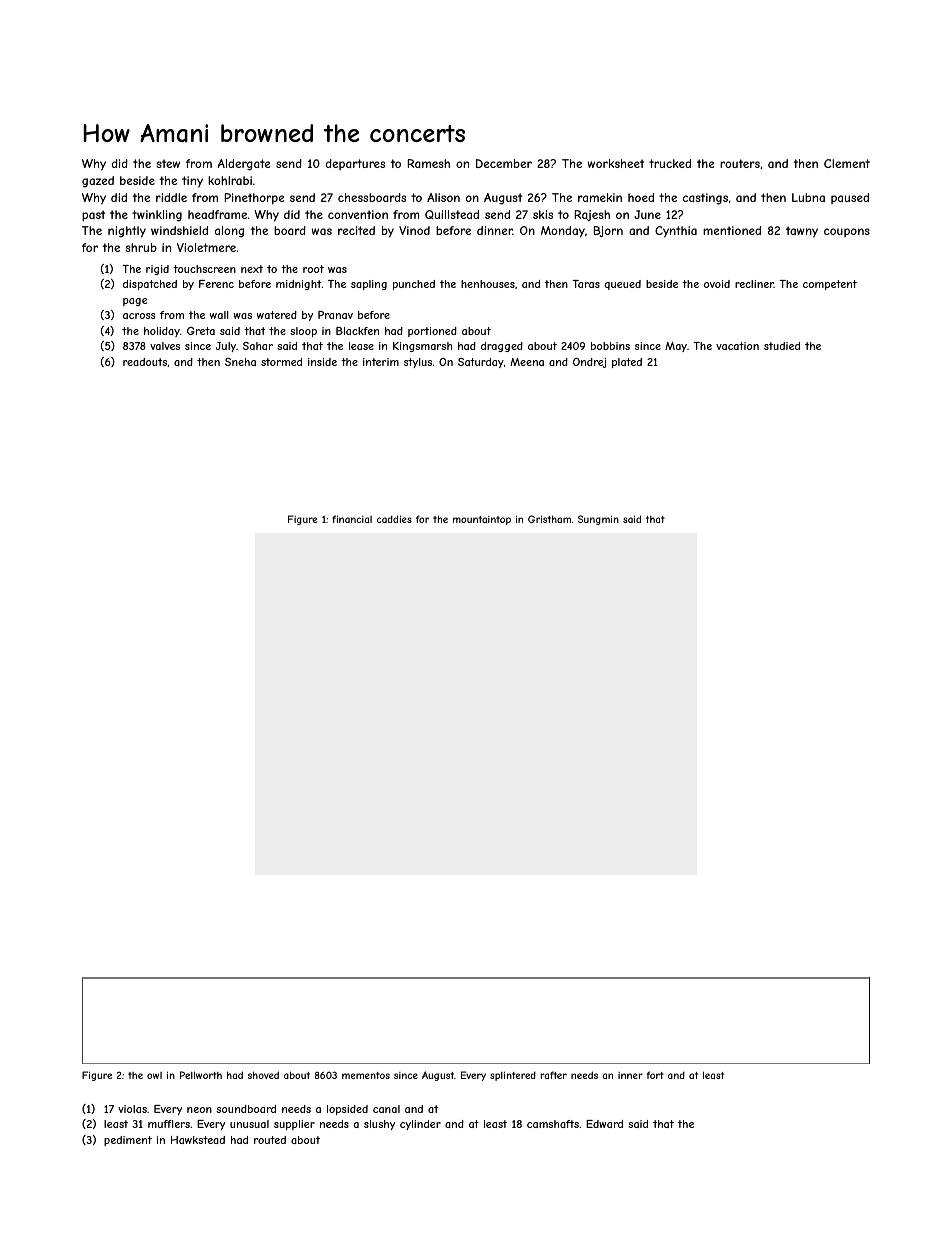  I want to click on gazed, so click(98, 182).
